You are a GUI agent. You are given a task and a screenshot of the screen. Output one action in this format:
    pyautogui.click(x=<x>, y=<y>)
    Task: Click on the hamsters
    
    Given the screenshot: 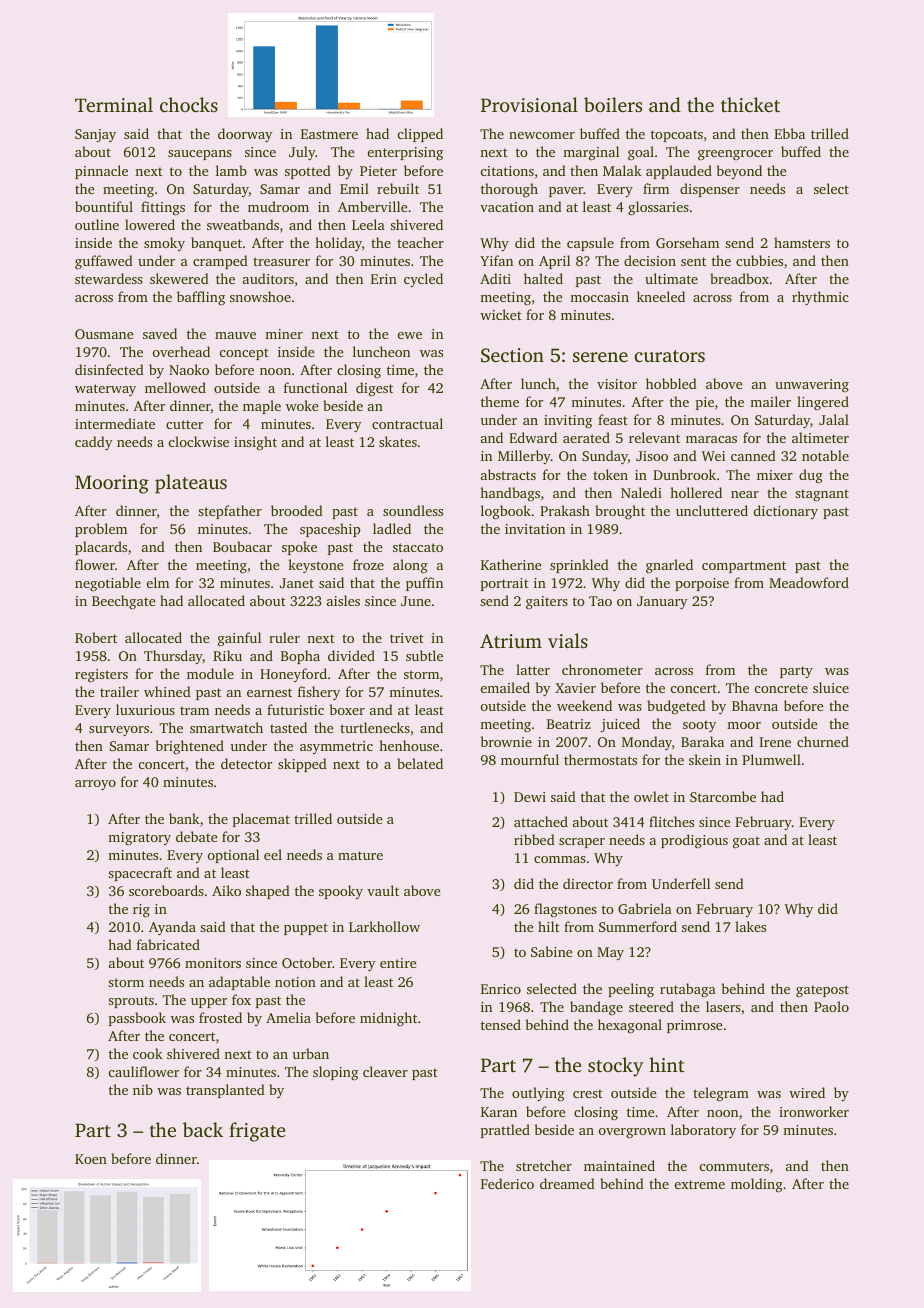 What is the action you would take?
    pyautogui.click(x=802, y=242)
